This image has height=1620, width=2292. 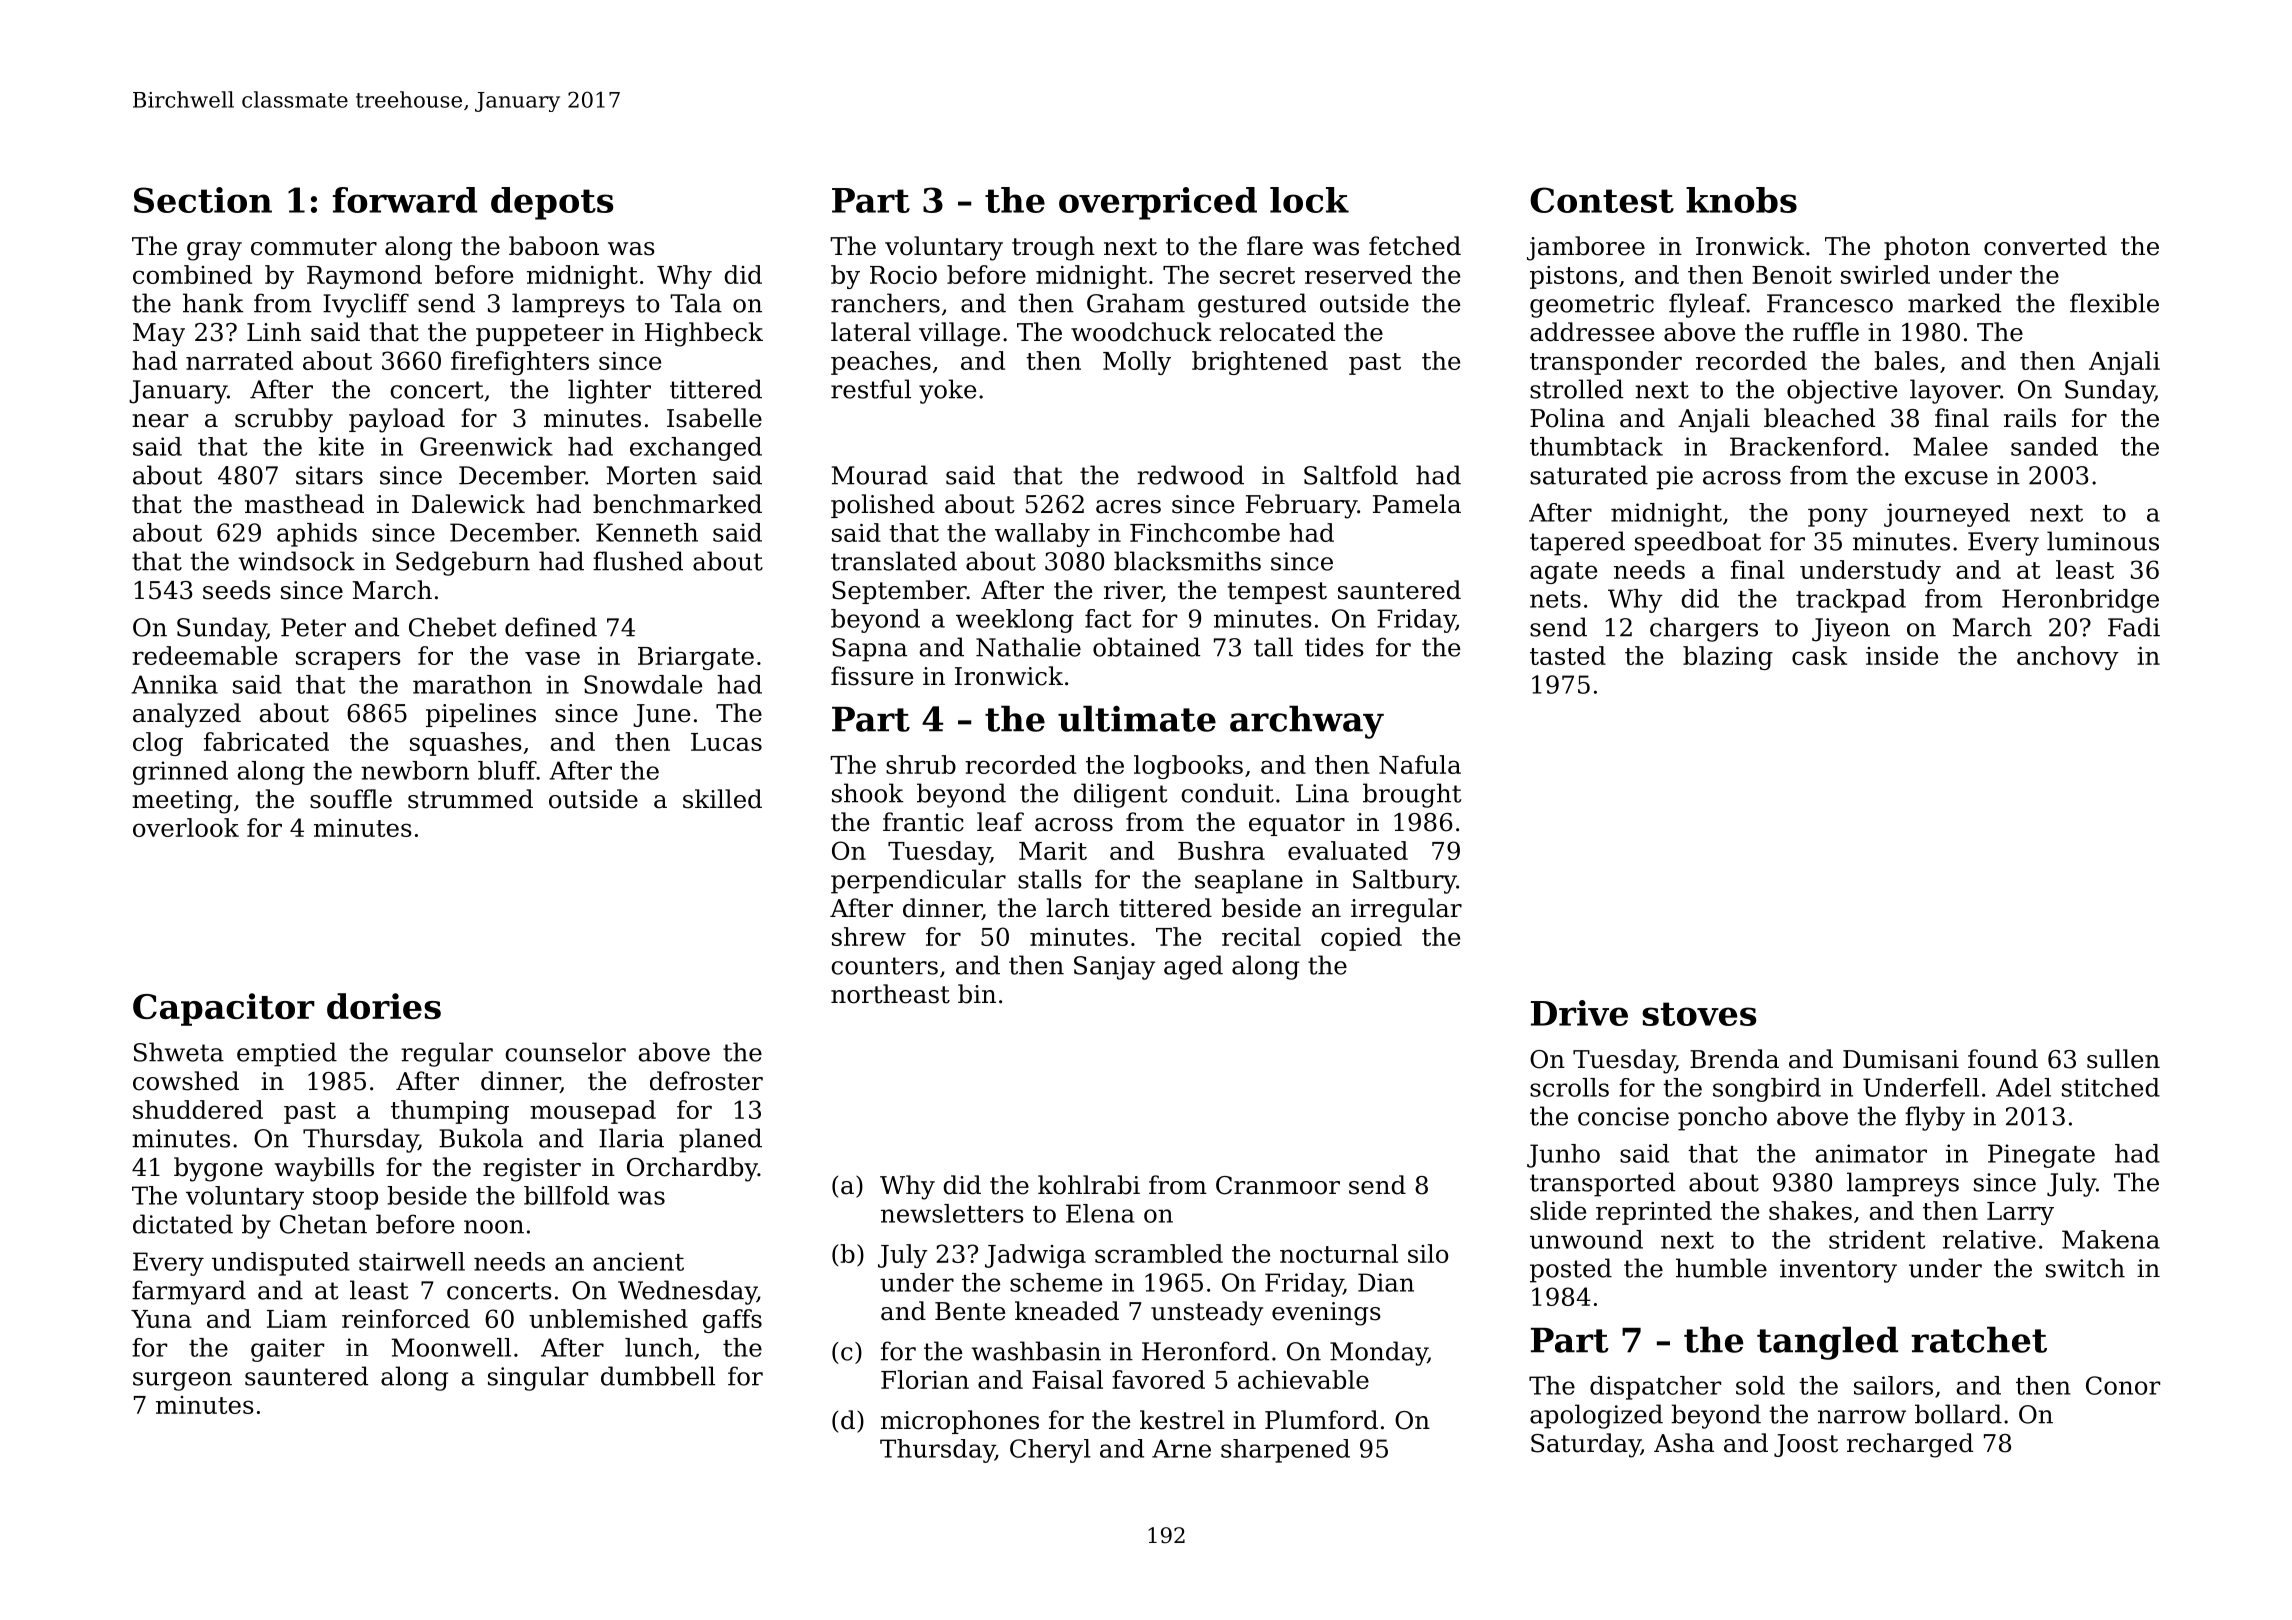 I want to click on meeting, so click(x=182, y=802).
